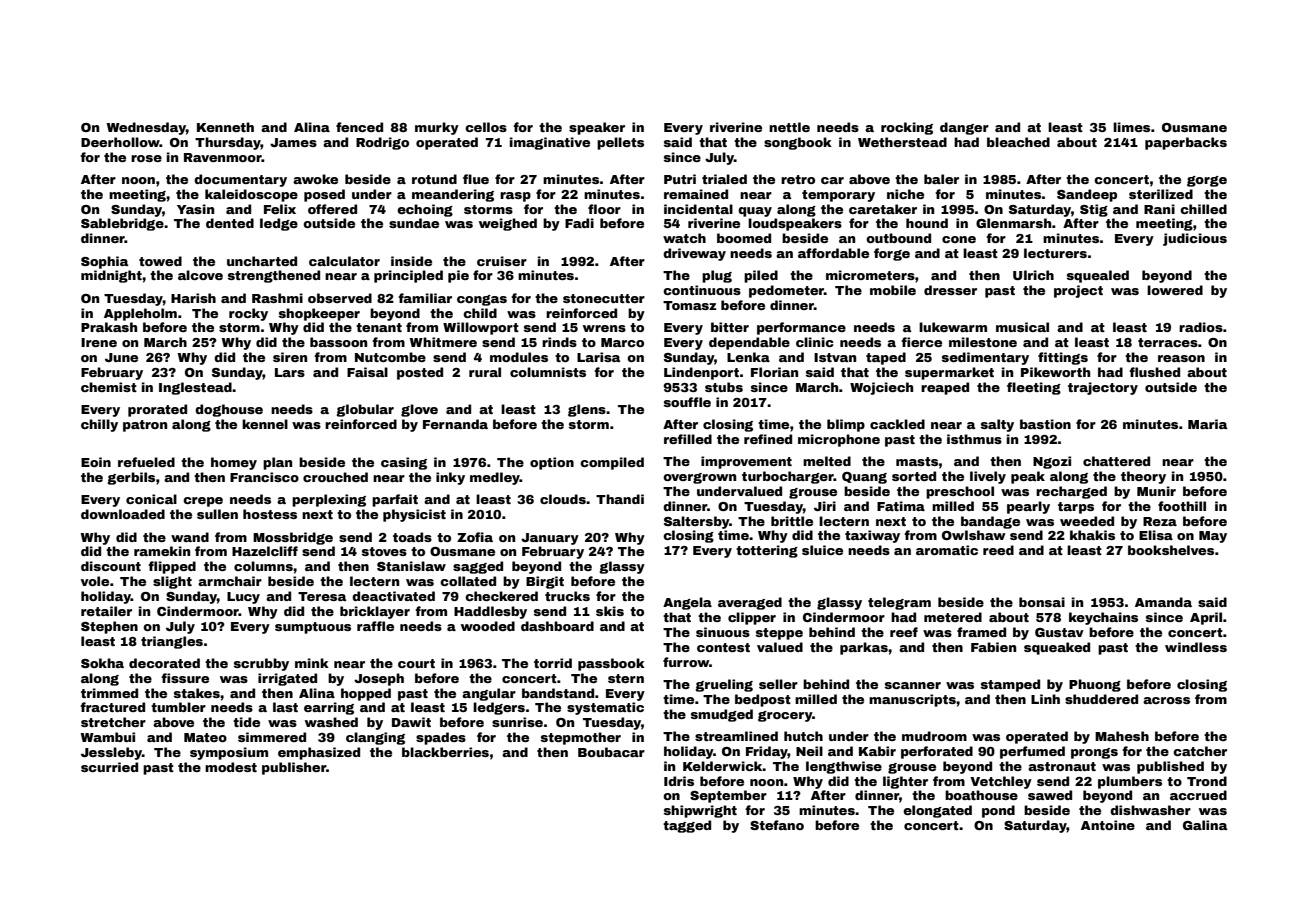 Image resolution: width=1308 pixels, height=924 pixels. What do you see at coordinates (744, 238) in the image?
I see `boomed` at bounding box center [744, 238].
